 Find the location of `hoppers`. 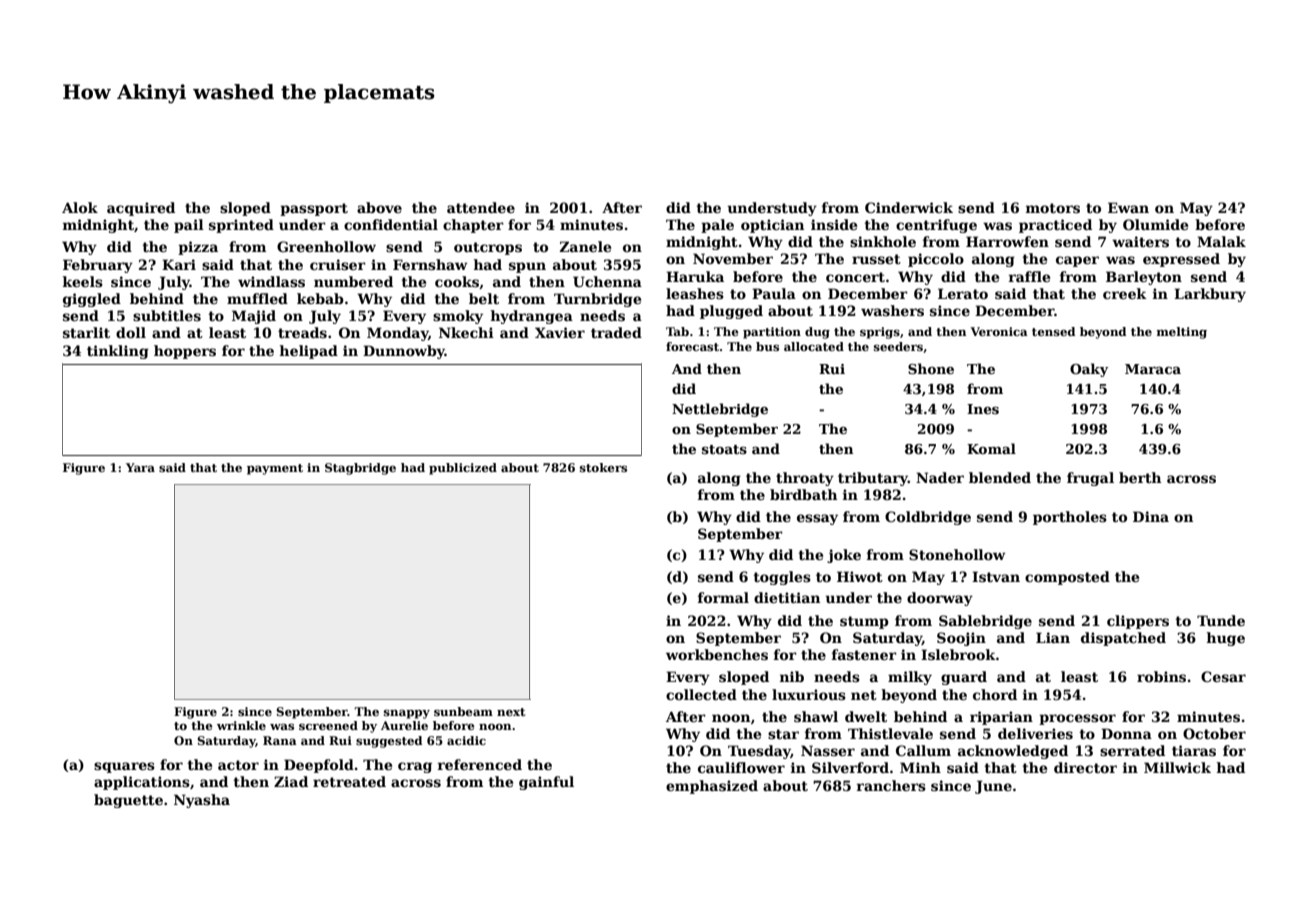

hoppers is located at coordinates (185, 352).
